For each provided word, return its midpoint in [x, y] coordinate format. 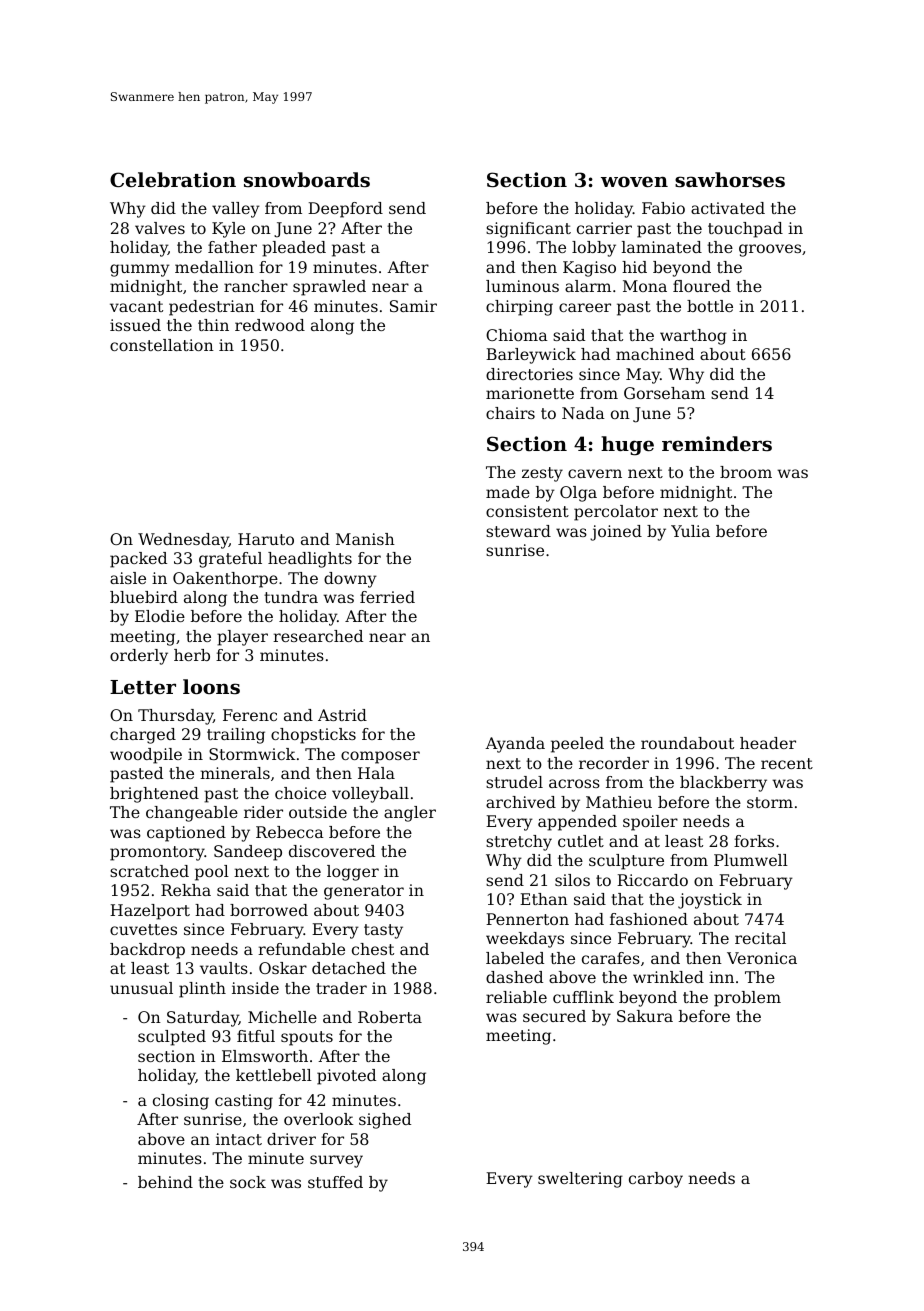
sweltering [580, 1180]
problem [747, 999]
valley [236, 210]
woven [634, 181]
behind [165, 1182]
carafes [611, 958]
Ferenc [250, 715]
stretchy [519, 843]
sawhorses [730, 179]
